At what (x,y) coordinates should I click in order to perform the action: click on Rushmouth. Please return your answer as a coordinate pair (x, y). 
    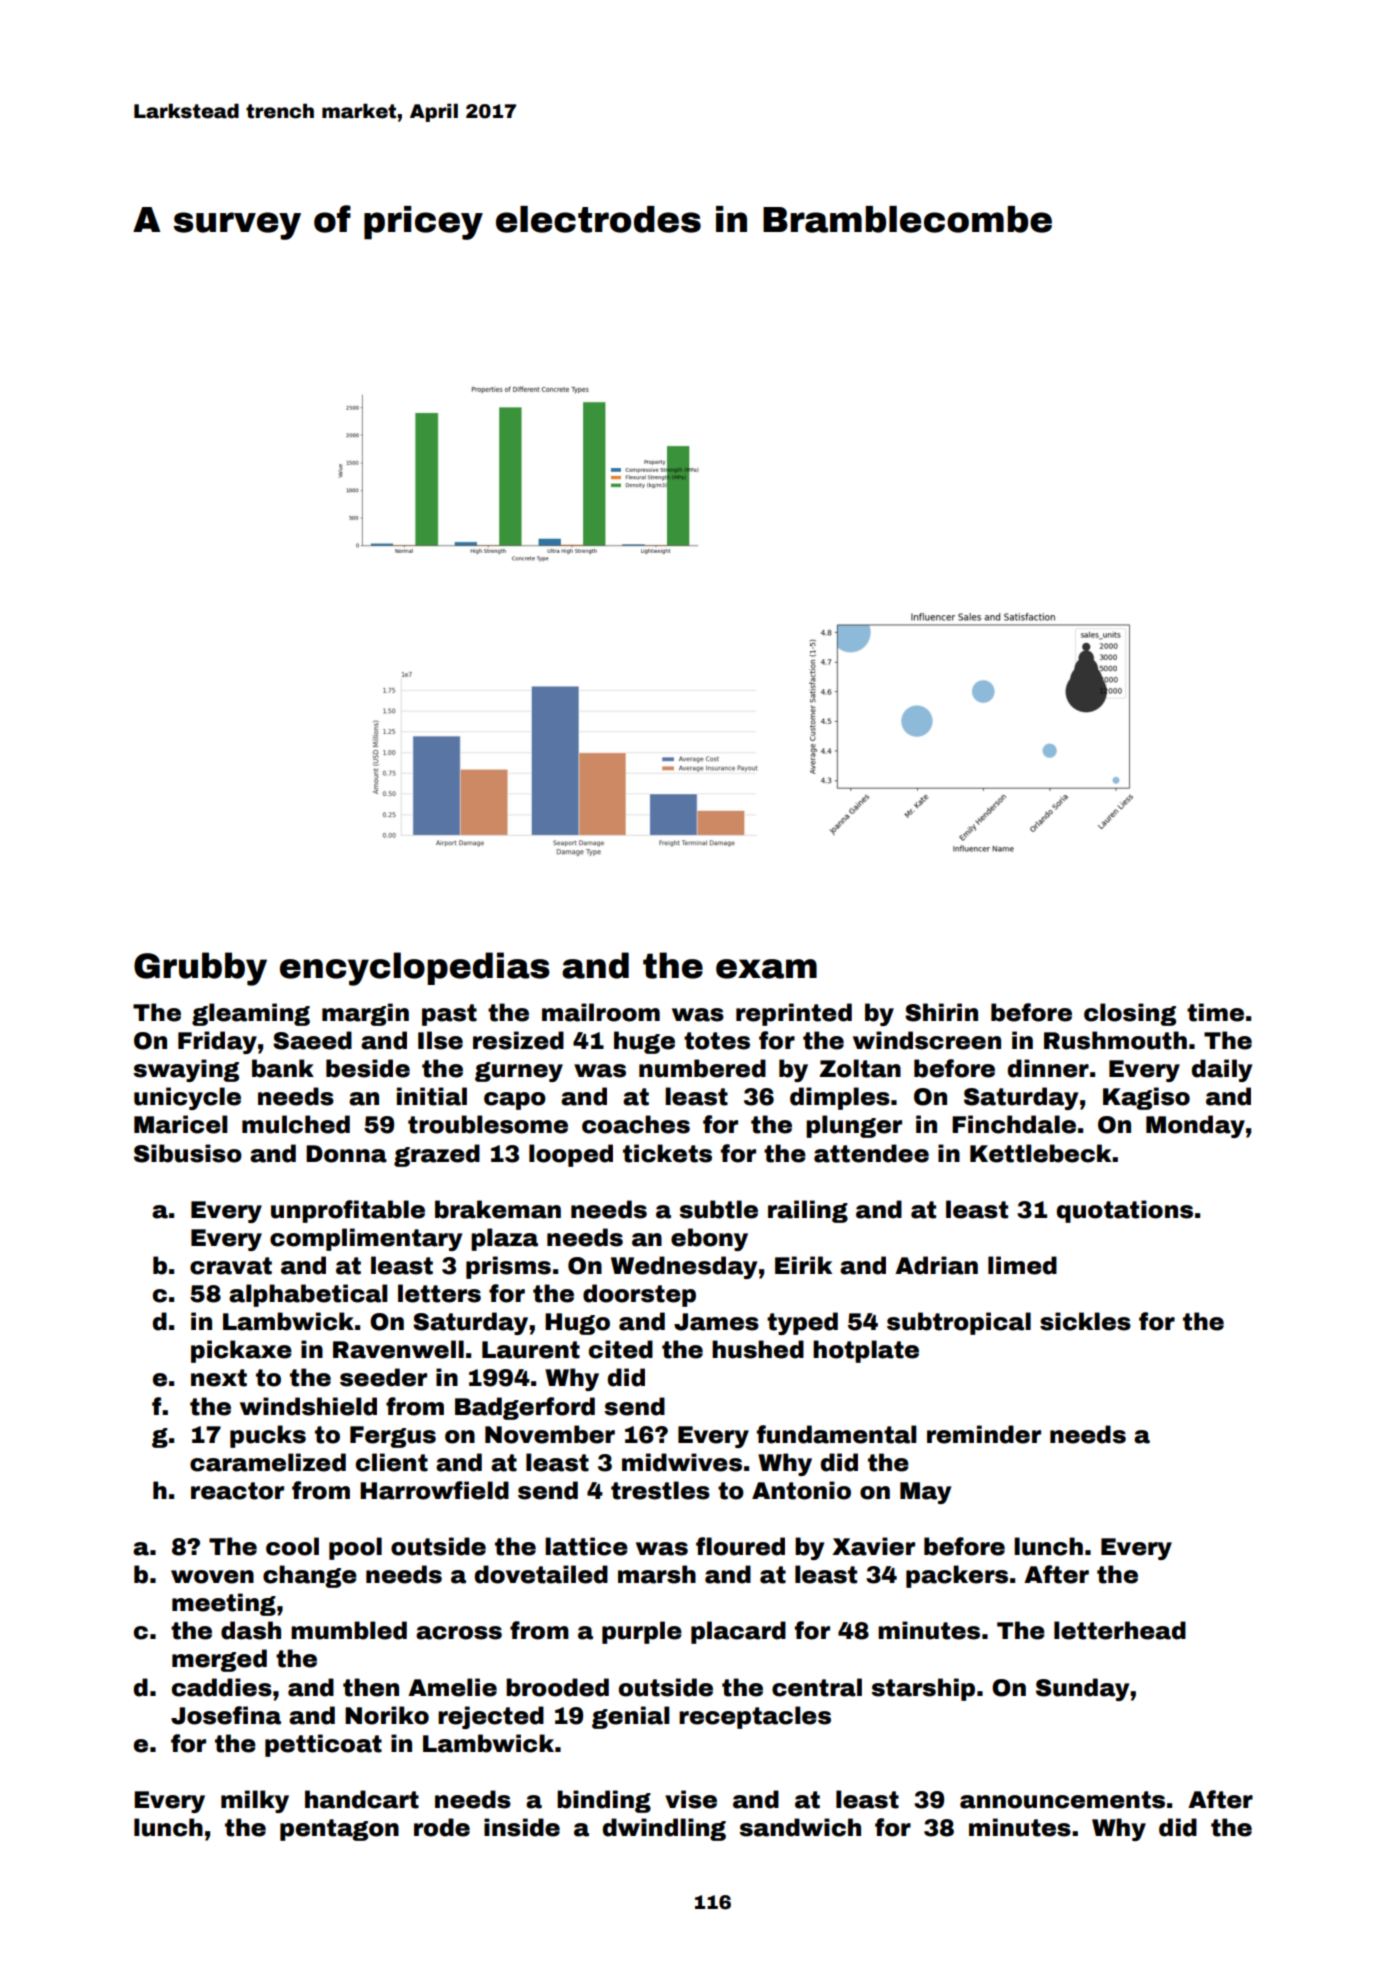
    Looking at the image, I should click on (1115, 1040).
